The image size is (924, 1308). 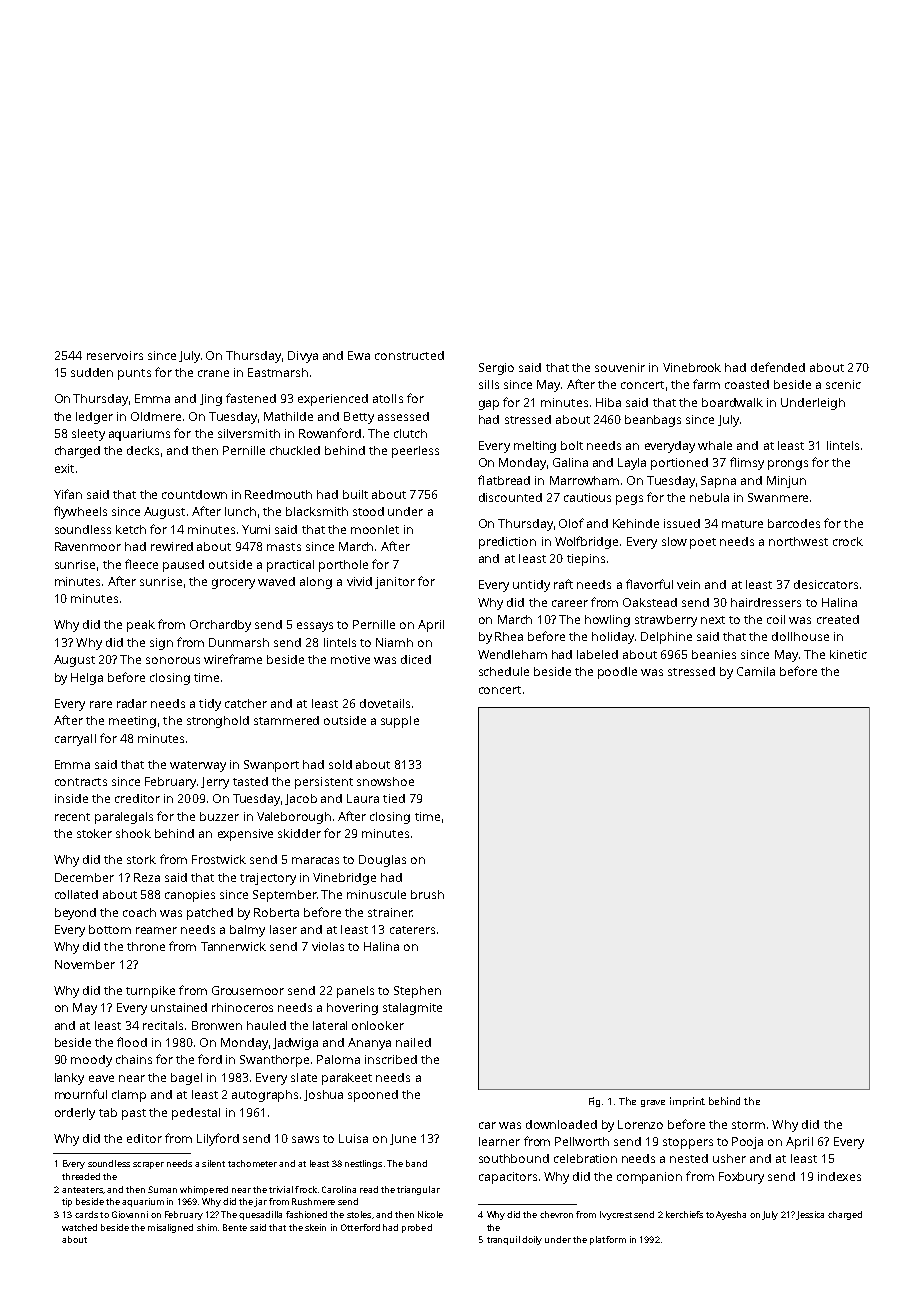 What do you see at coordinates (315, 627) in the image?
I see `essays` at bounding box center [315, 627].
